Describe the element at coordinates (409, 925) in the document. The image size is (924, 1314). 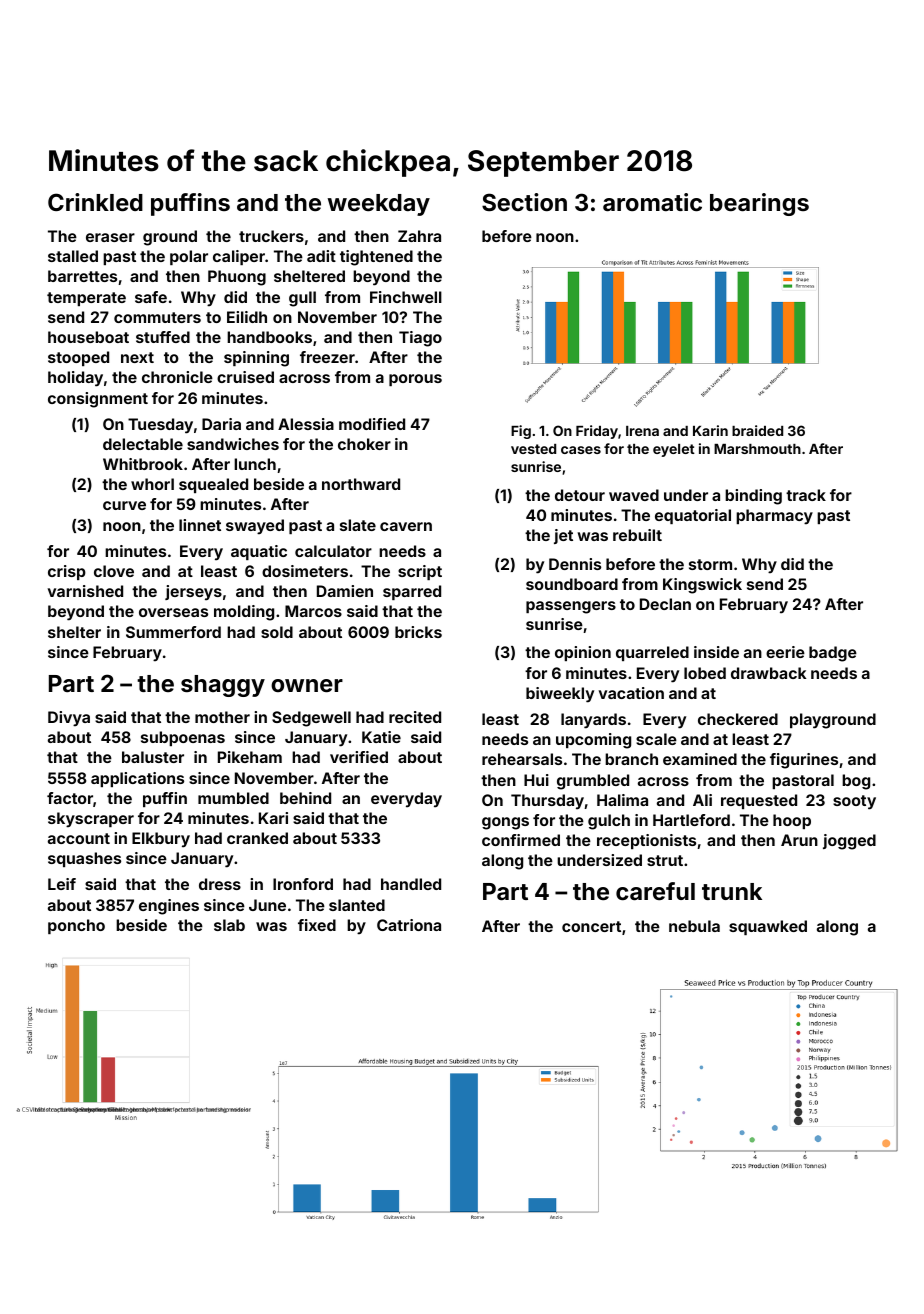
I see `Catriona` at that location.
